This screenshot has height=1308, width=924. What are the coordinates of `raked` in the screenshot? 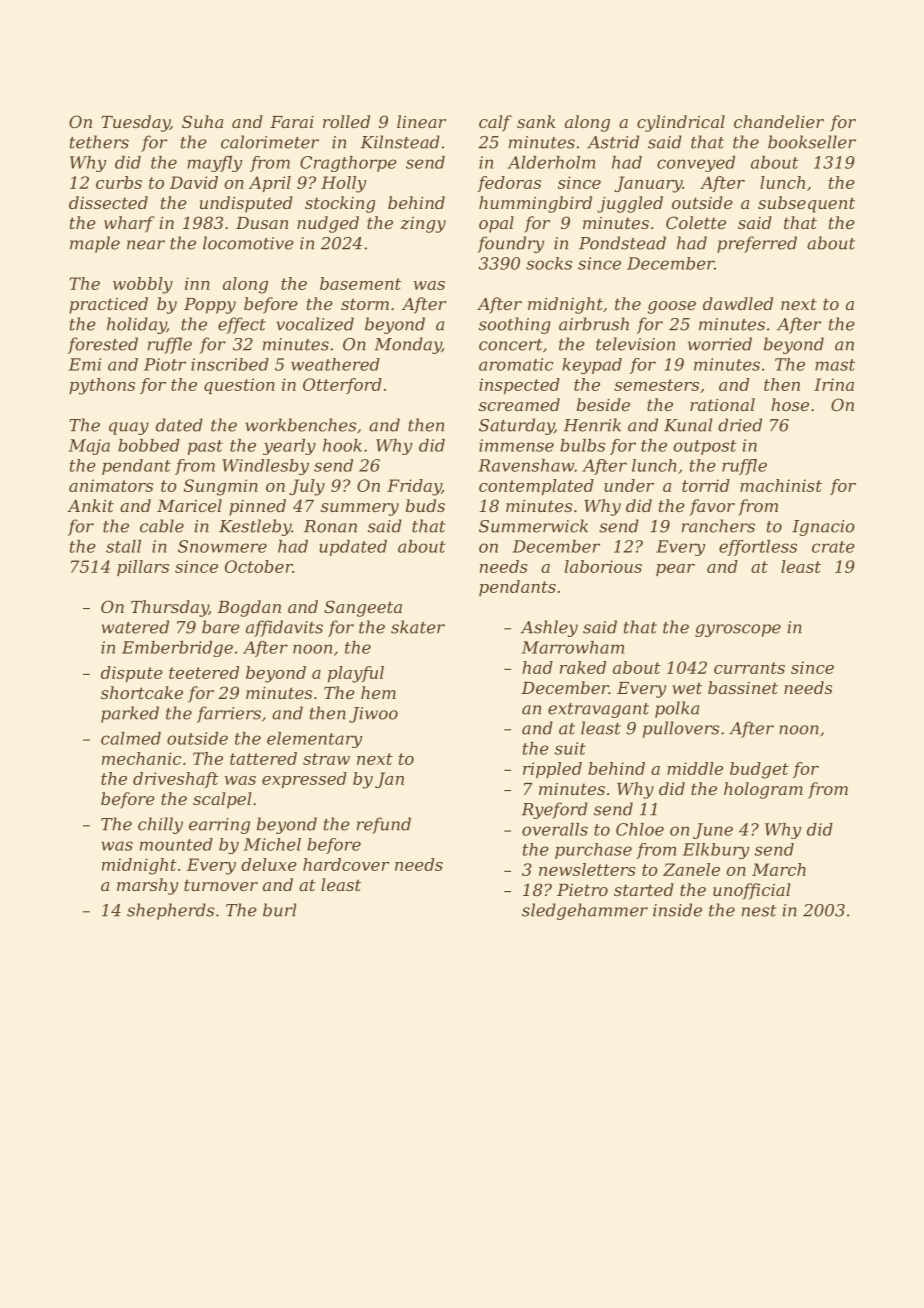 It's located at (583, 667).
